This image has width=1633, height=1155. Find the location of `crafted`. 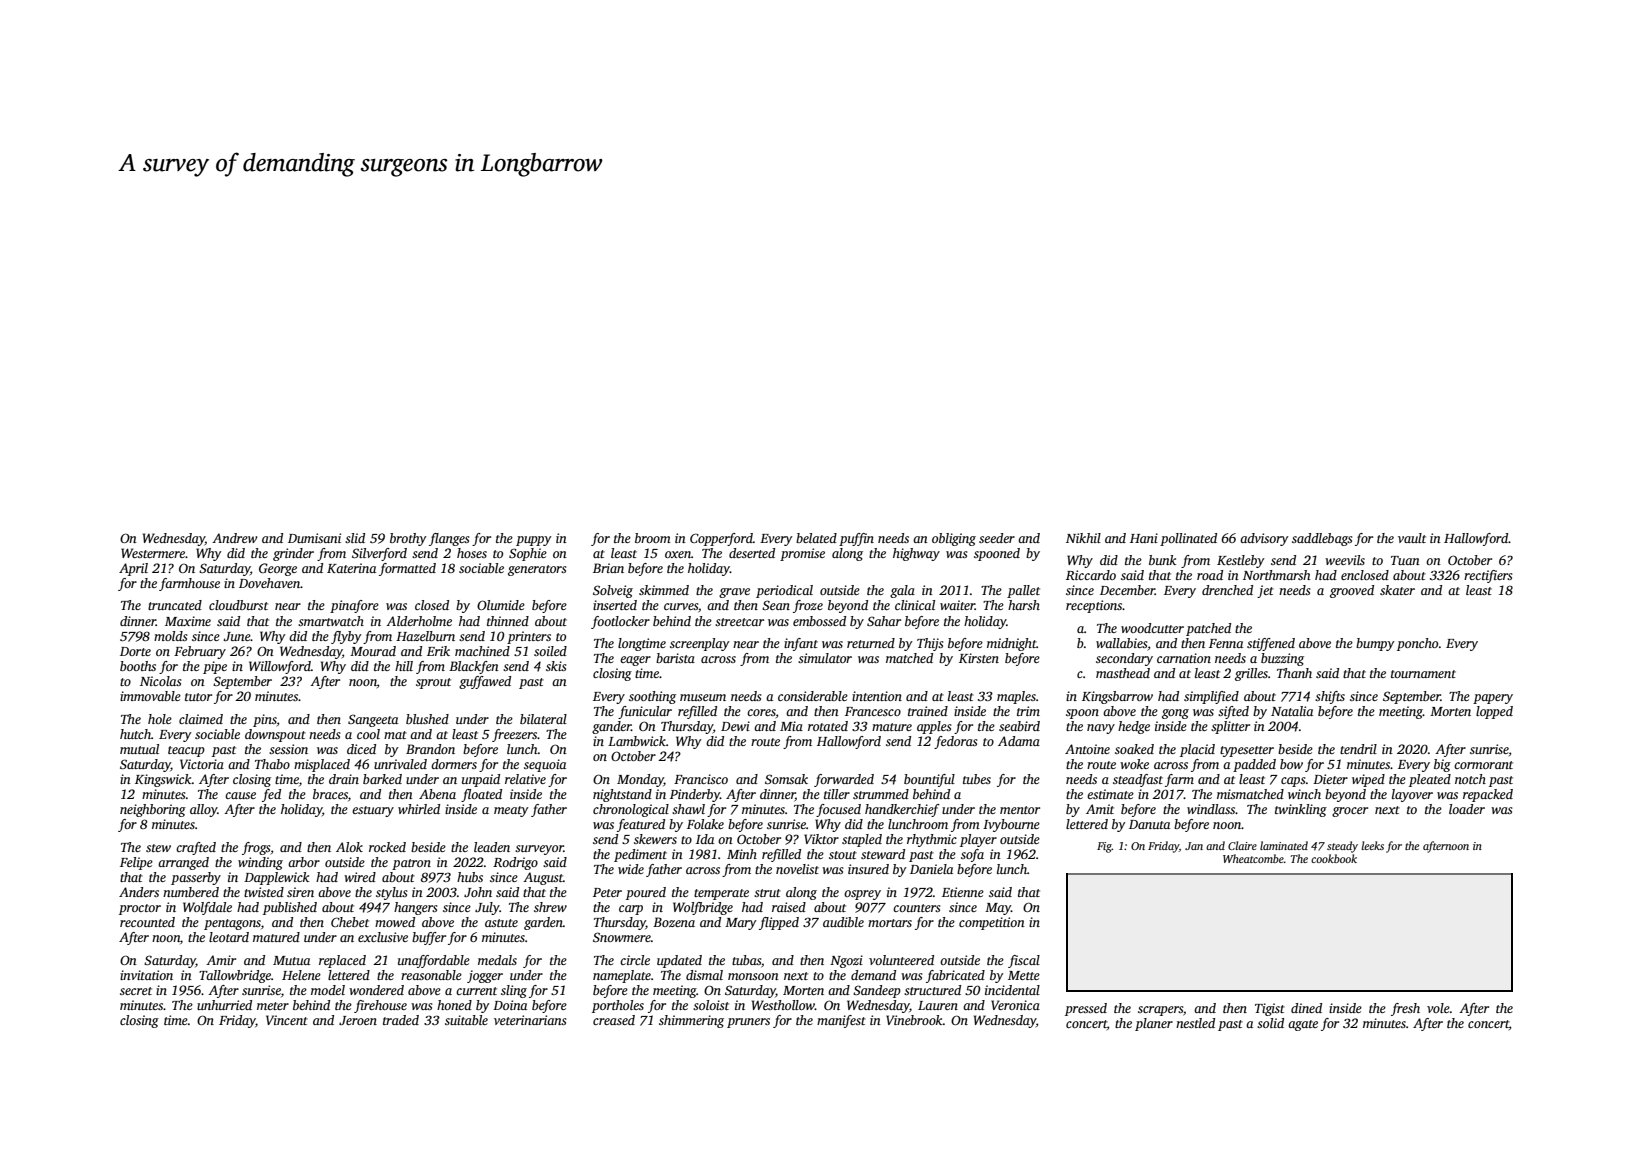

crafted is located at coordinates (196, 848).
